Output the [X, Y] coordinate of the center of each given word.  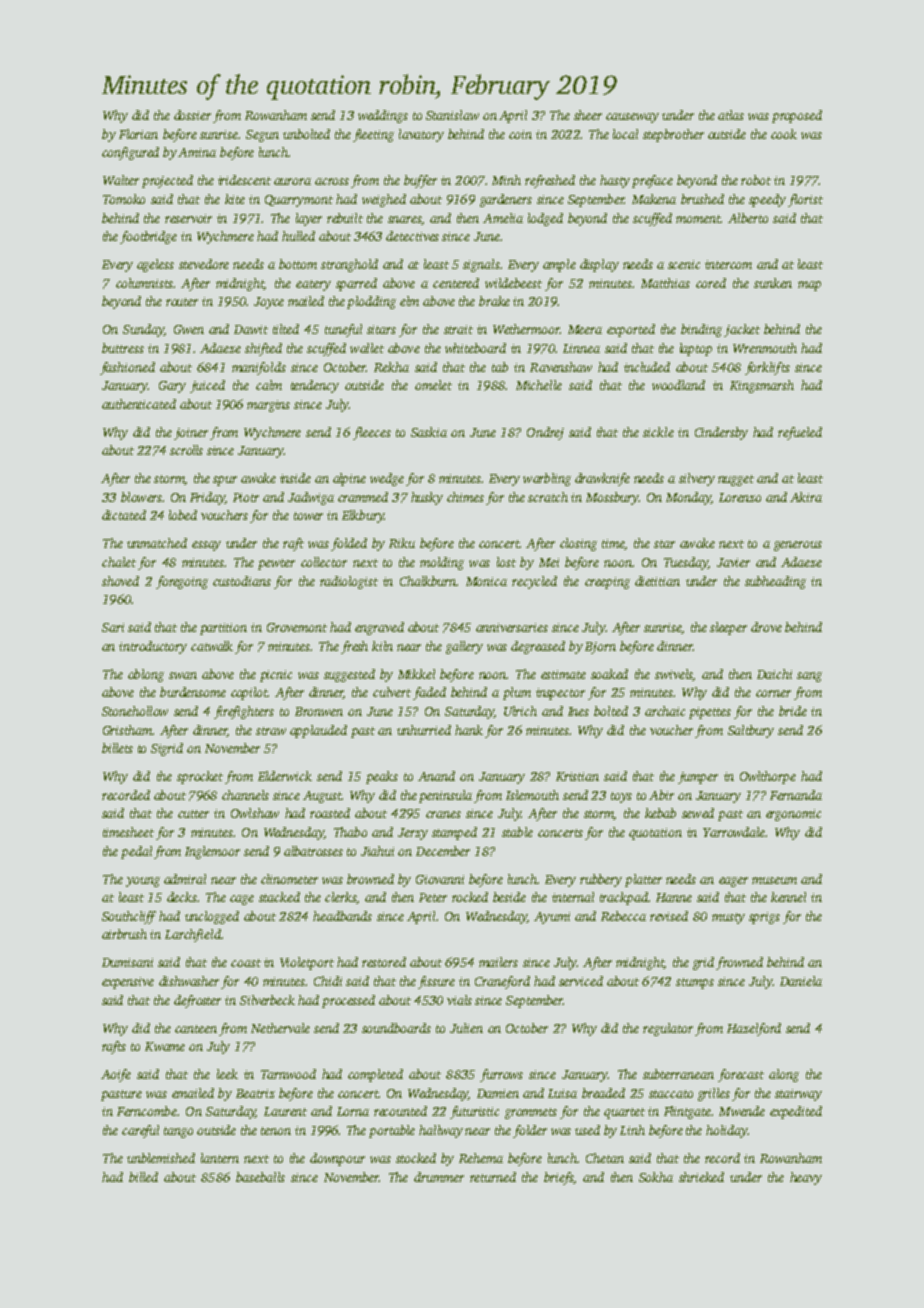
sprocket [200, 777]
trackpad [624, 898]
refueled [800, 433]
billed [143, 1177]
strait [458, 329]
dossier [192, 115]
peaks [382, 777]
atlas [731, 115]
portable [392, 1131]
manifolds [259, 368]
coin [520, 134]
